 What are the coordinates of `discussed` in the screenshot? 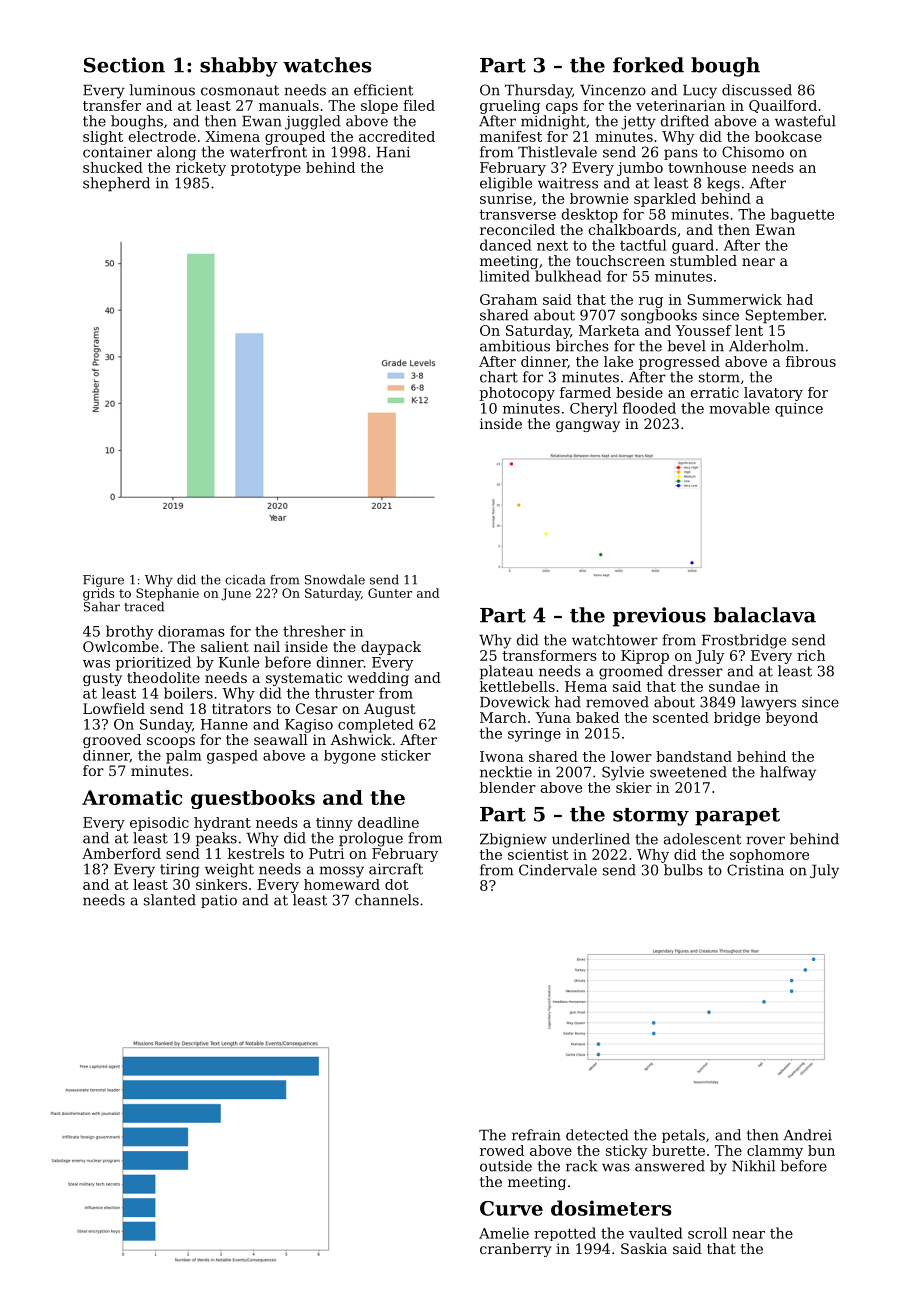 It's located at (757, 90).
